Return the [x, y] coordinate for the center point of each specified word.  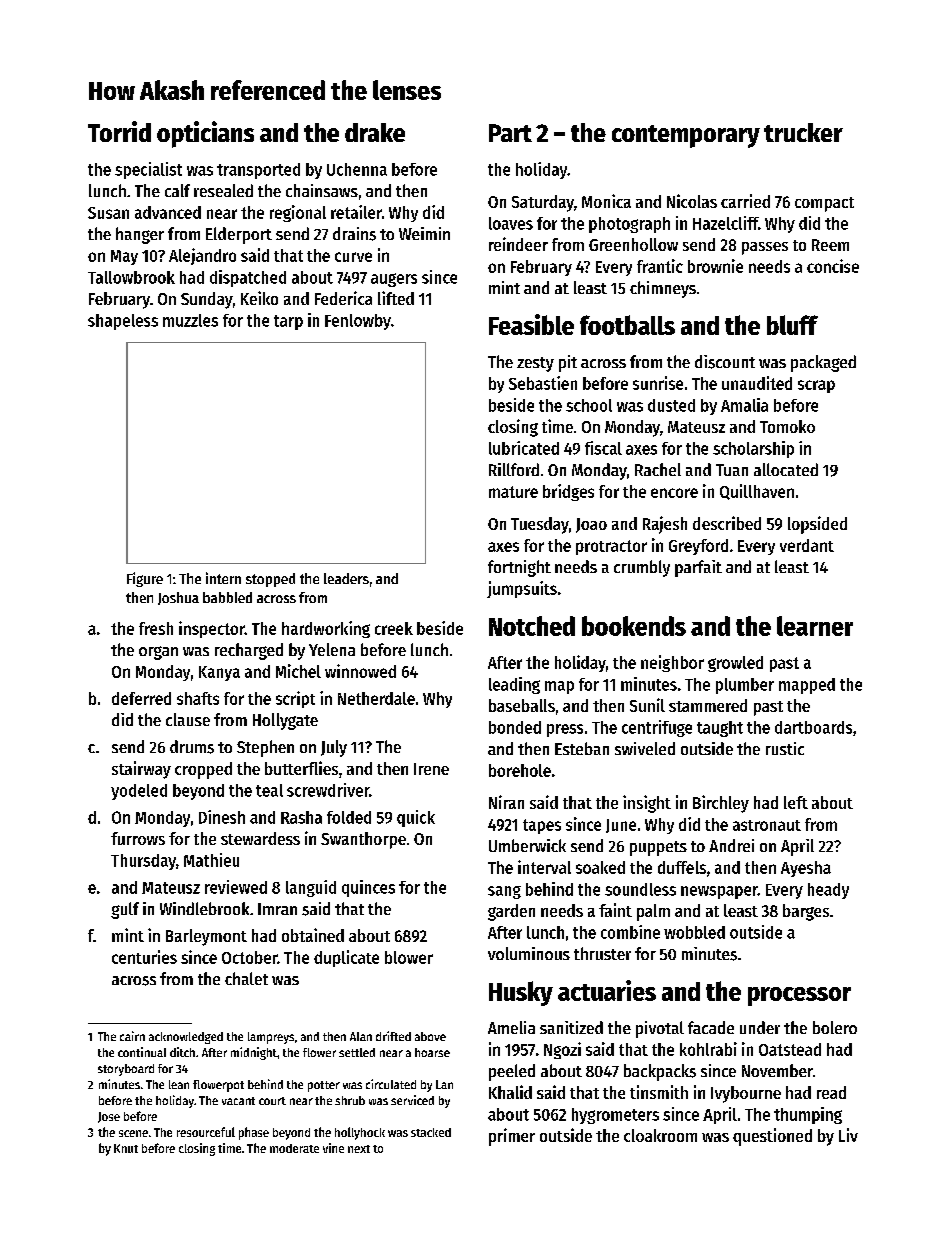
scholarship [753, 449]
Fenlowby [358, 322]
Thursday [143, 862]
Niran [506, 802]
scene [133, 1133]
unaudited [757, 383]
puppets [658, 848]
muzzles [190, 320]
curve [353, 257]
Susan [108, 213]
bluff [792, 325]
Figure [145, 579]
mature [513, 492]
